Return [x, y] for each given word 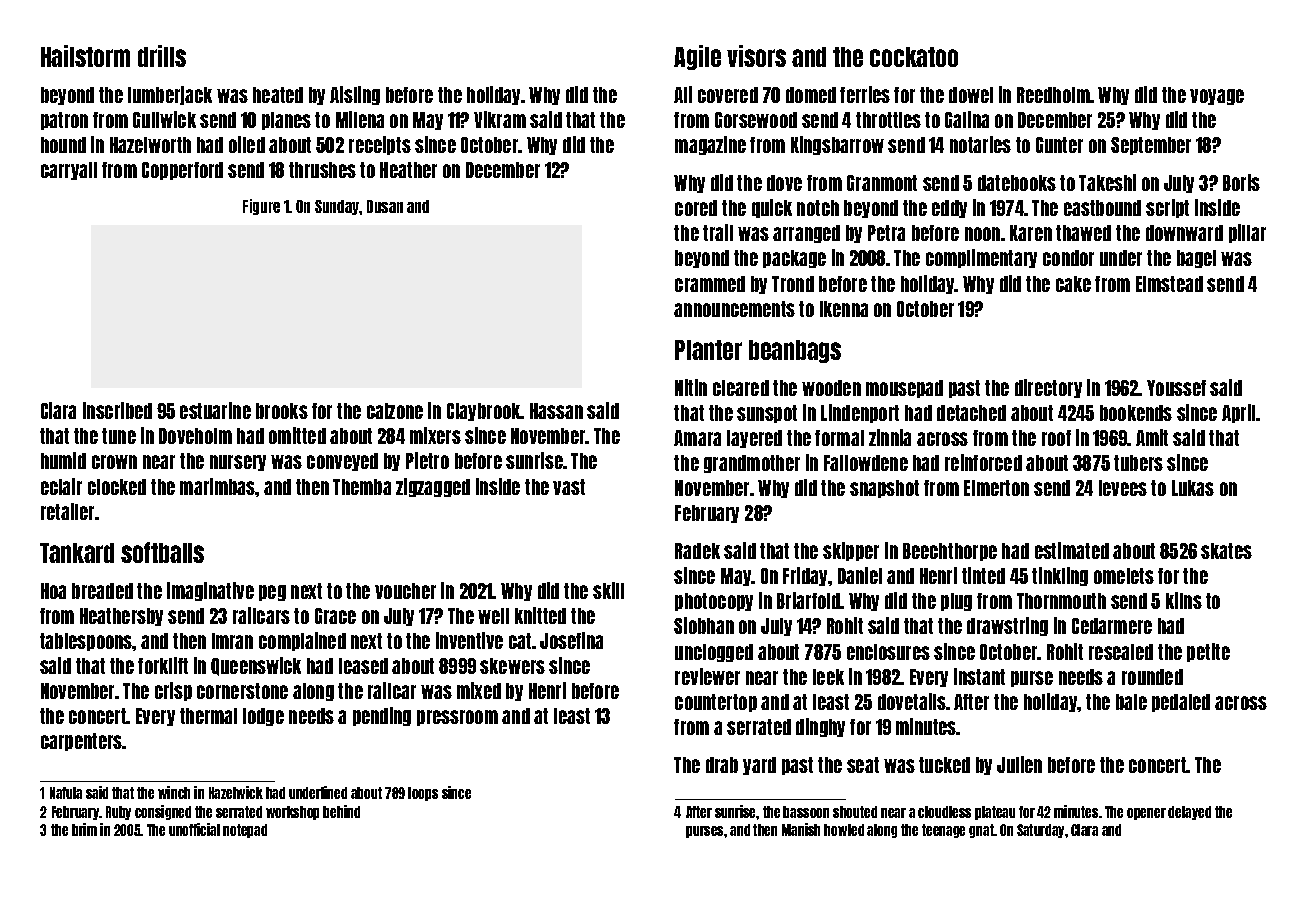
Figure [261, 207]
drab [722, 765]
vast [569, 487]
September [1151, 146]
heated [278, 95]
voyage [1217, 97]
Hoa [53, 591]
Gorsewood [756, 120]
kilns [1184, 600]
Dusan [385, 206]
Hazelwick [236, 792]
